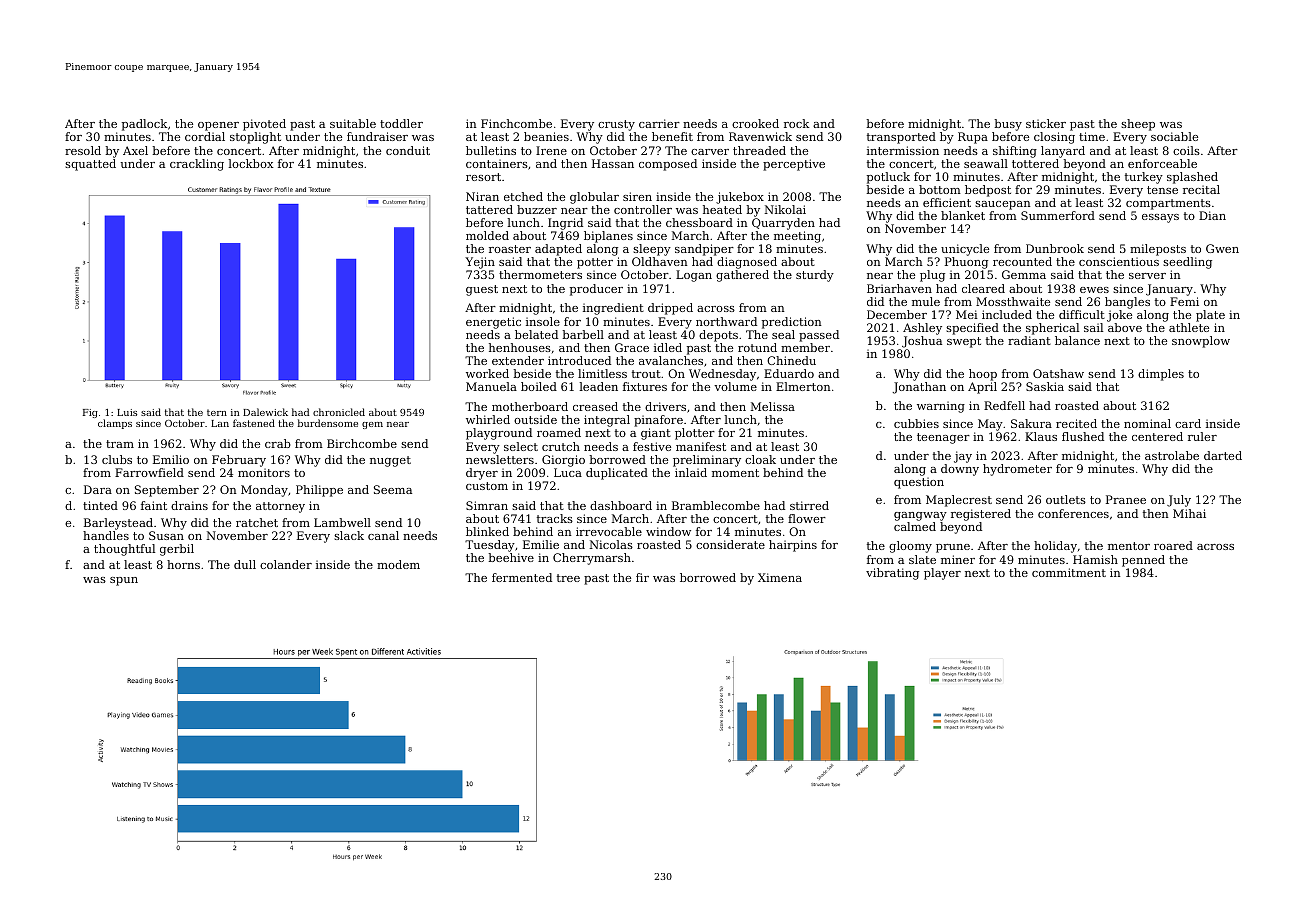 The image size is (1308, 924). Describe the element at coordinates (558, 250) in the image. I see `adapted` at that location.
